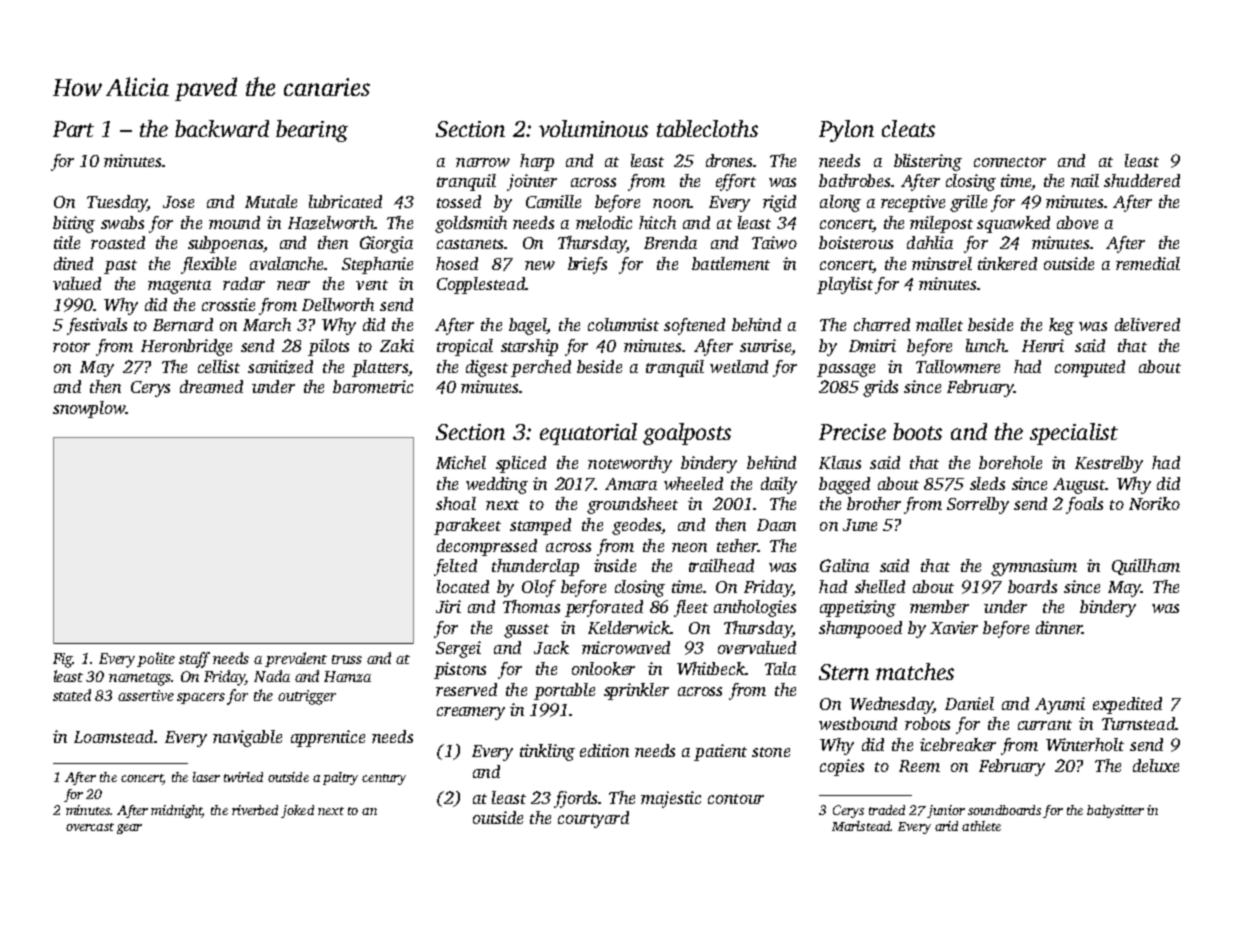  Describe the element at coordinates (178, 202) in the screenshot. I see `Jose` at that location.
